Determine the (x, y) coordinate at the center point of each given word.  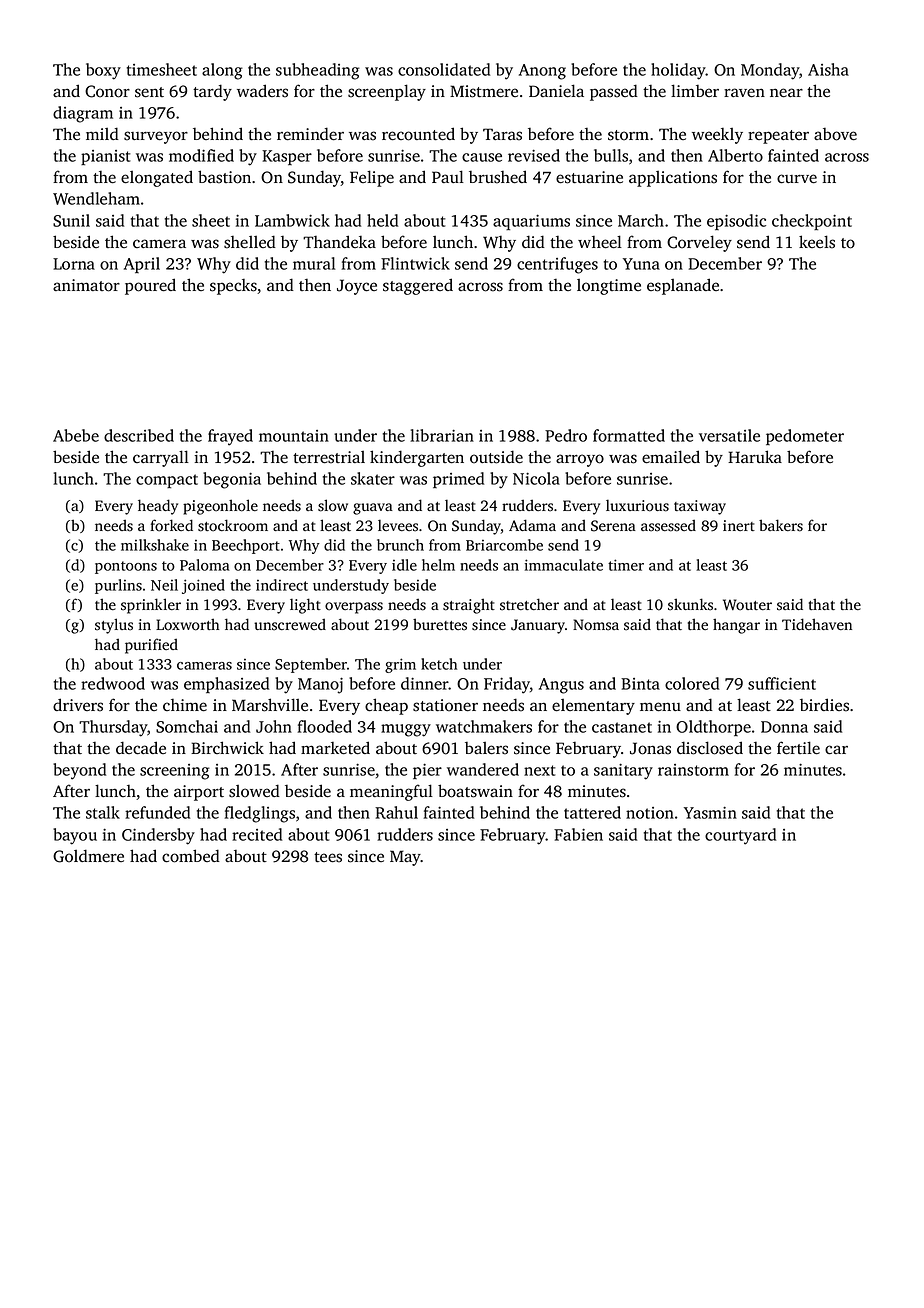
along (222, 71)
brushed (498, 177)
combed (191, 856)
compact (167, 481)
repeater (778, 137)
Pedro (566, 435)
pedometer (805, 437)
